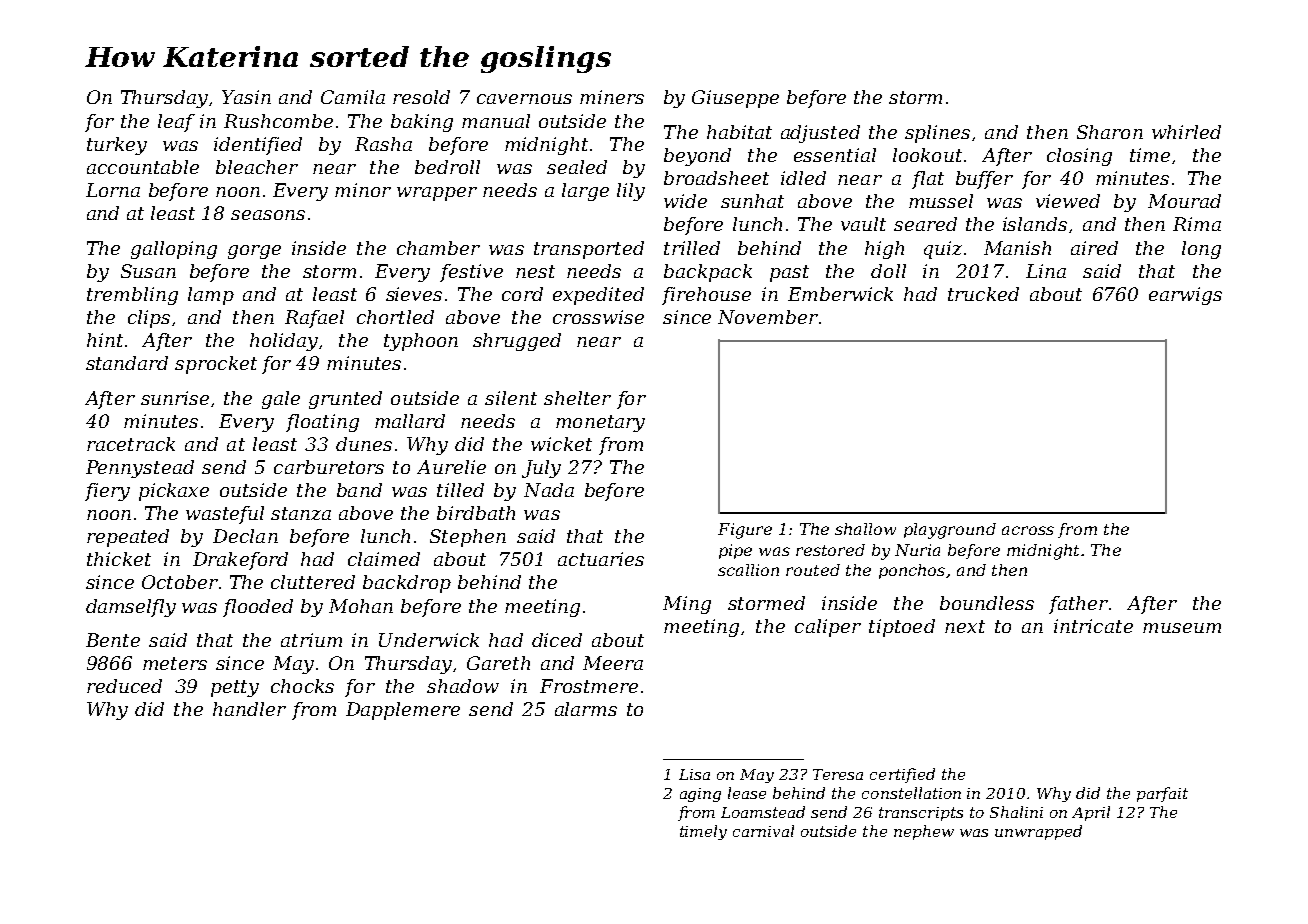 This screenshot has width=1308, height=924. What do you see at coordinates (612, 97) in the screenshot?
I see `miners` at bounding box center [612, 97].
